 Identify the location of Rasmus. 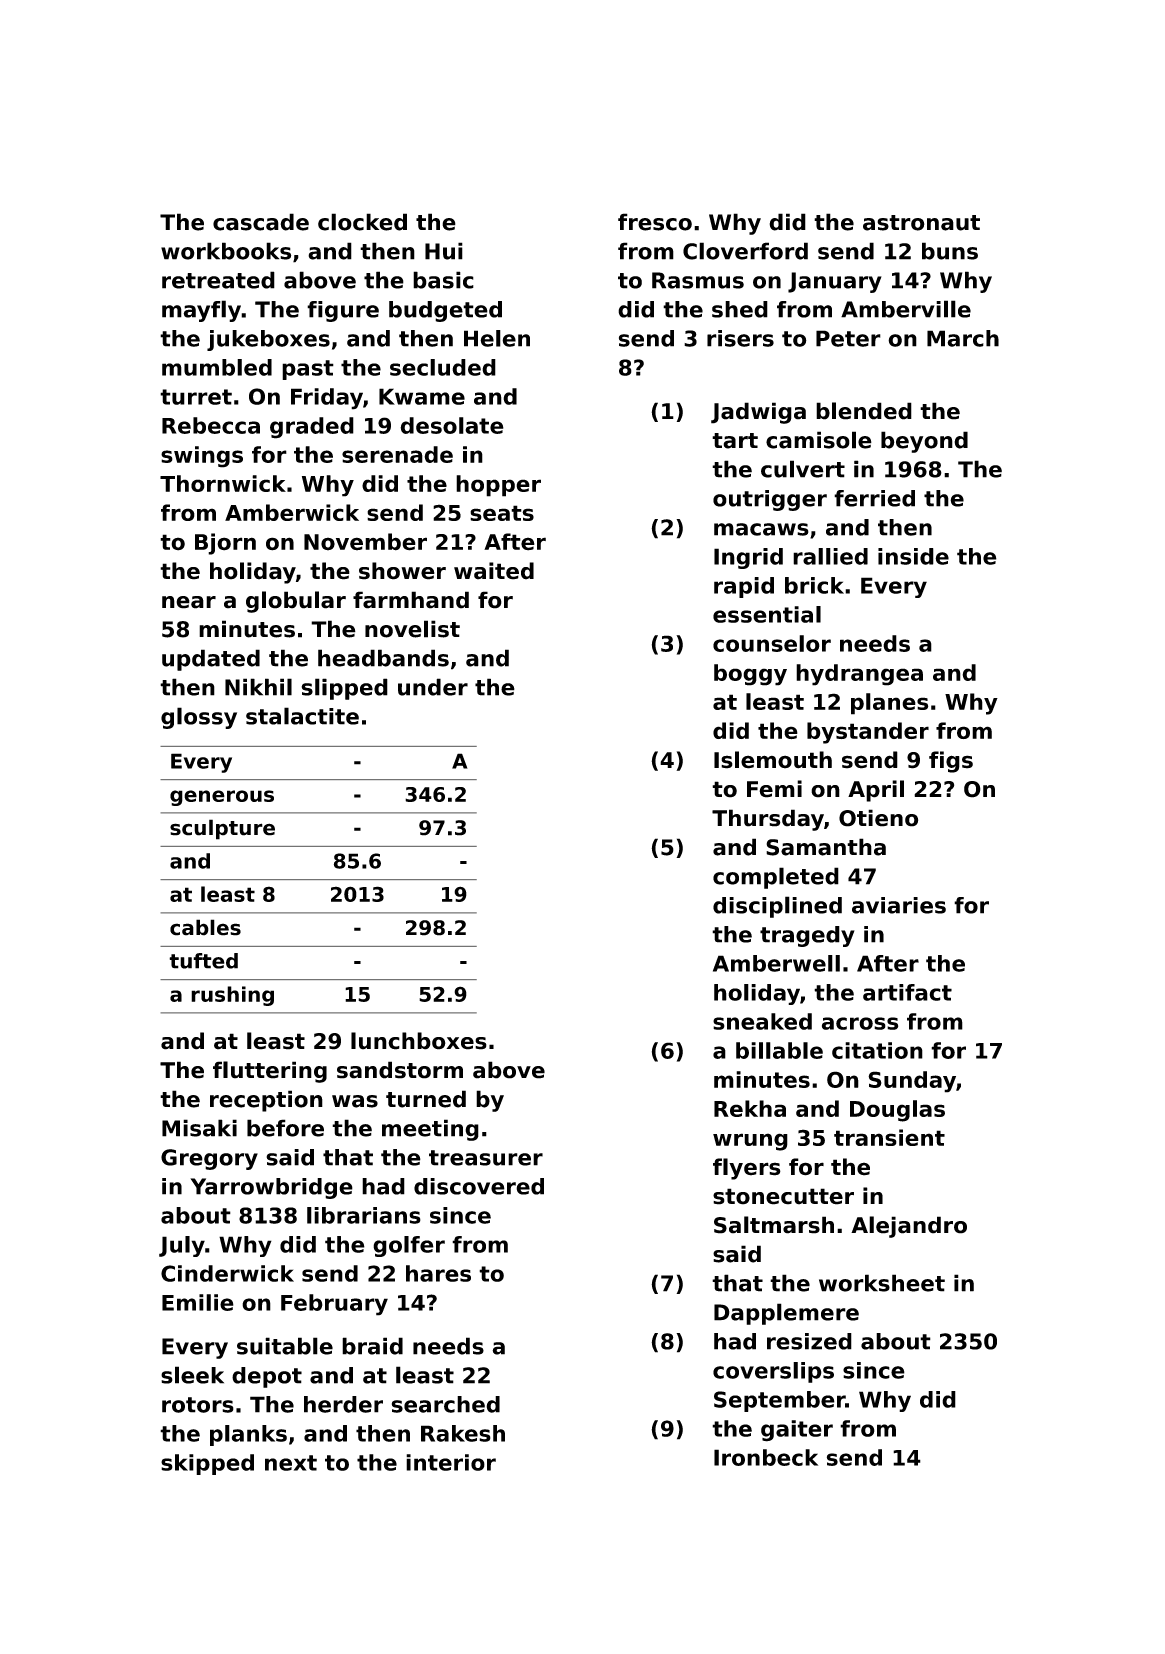
(698, 280).
